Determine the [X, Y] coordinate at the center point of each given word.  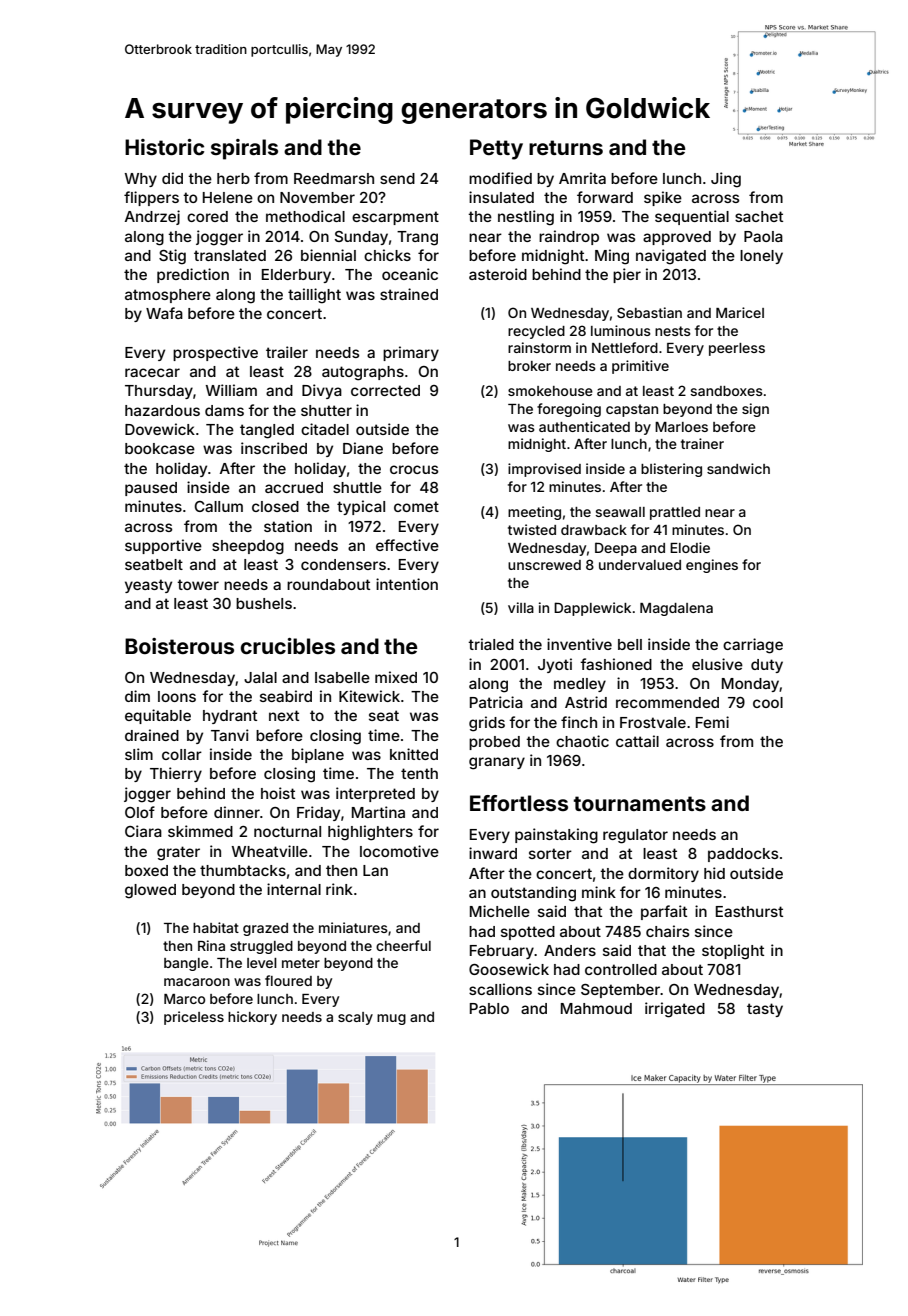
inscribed [274, 448]
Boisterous [179, 646]
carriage [753, 646]
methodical [305, 216]
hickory [252, 1018]
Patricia [496, 702]
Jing [726, 180]
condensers [343, 564]
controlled [621, 969]
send [397, 178]
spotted [528, 933]
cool [768, 702]
